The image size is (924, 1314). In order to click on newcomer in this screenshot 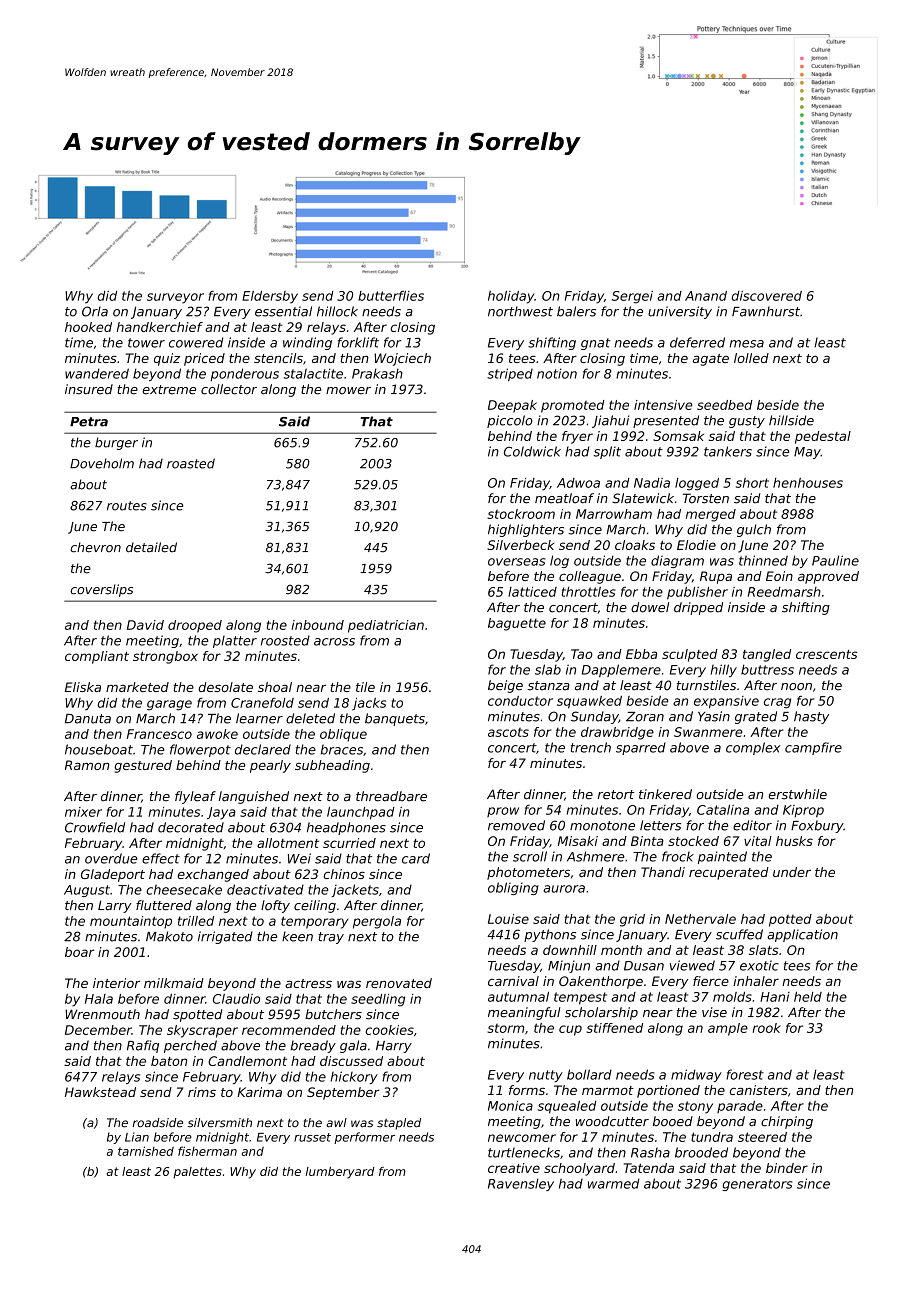, I will do `click(522, 1138)`.
